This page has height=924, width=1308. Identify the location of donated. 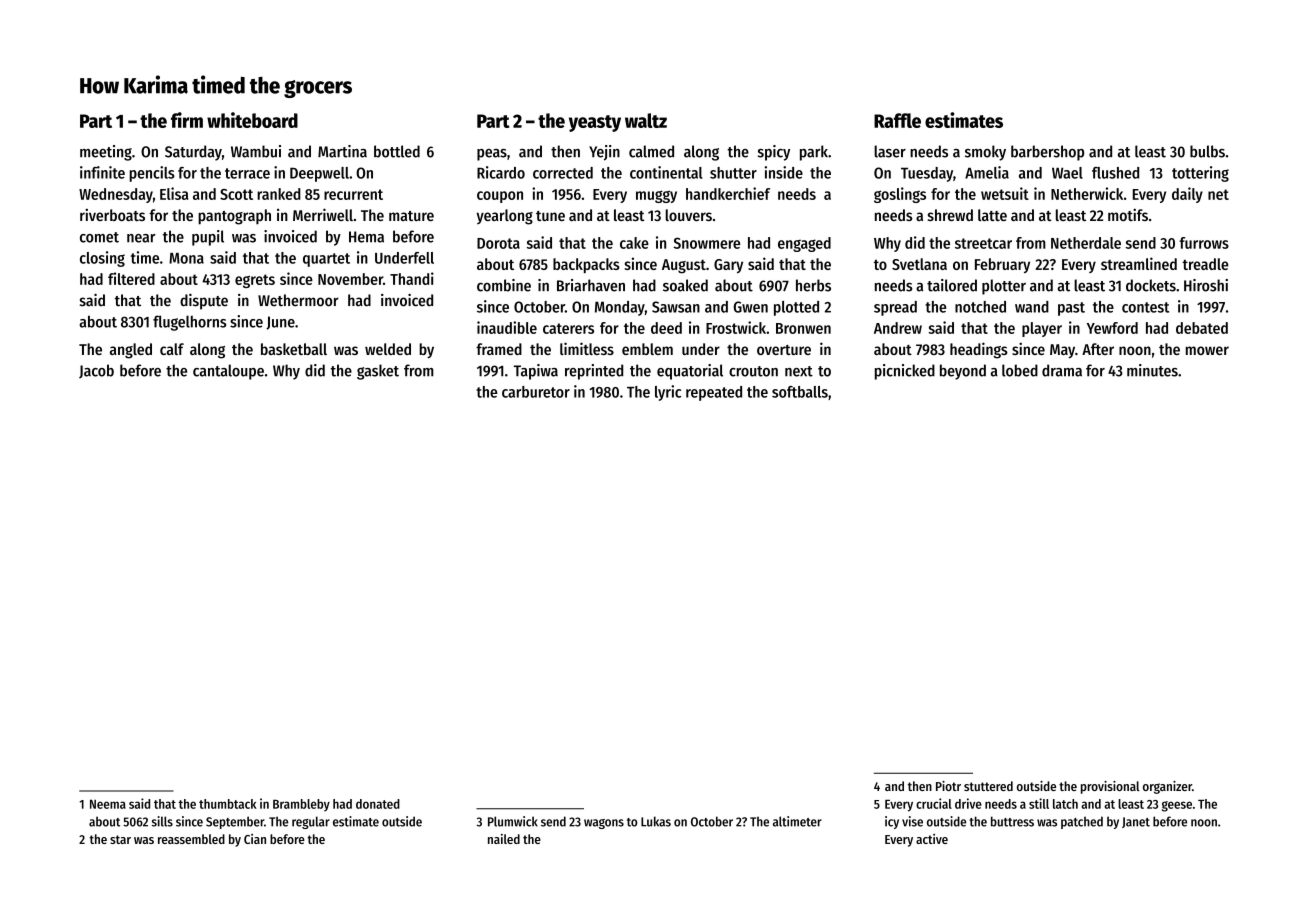
(378, 804).
